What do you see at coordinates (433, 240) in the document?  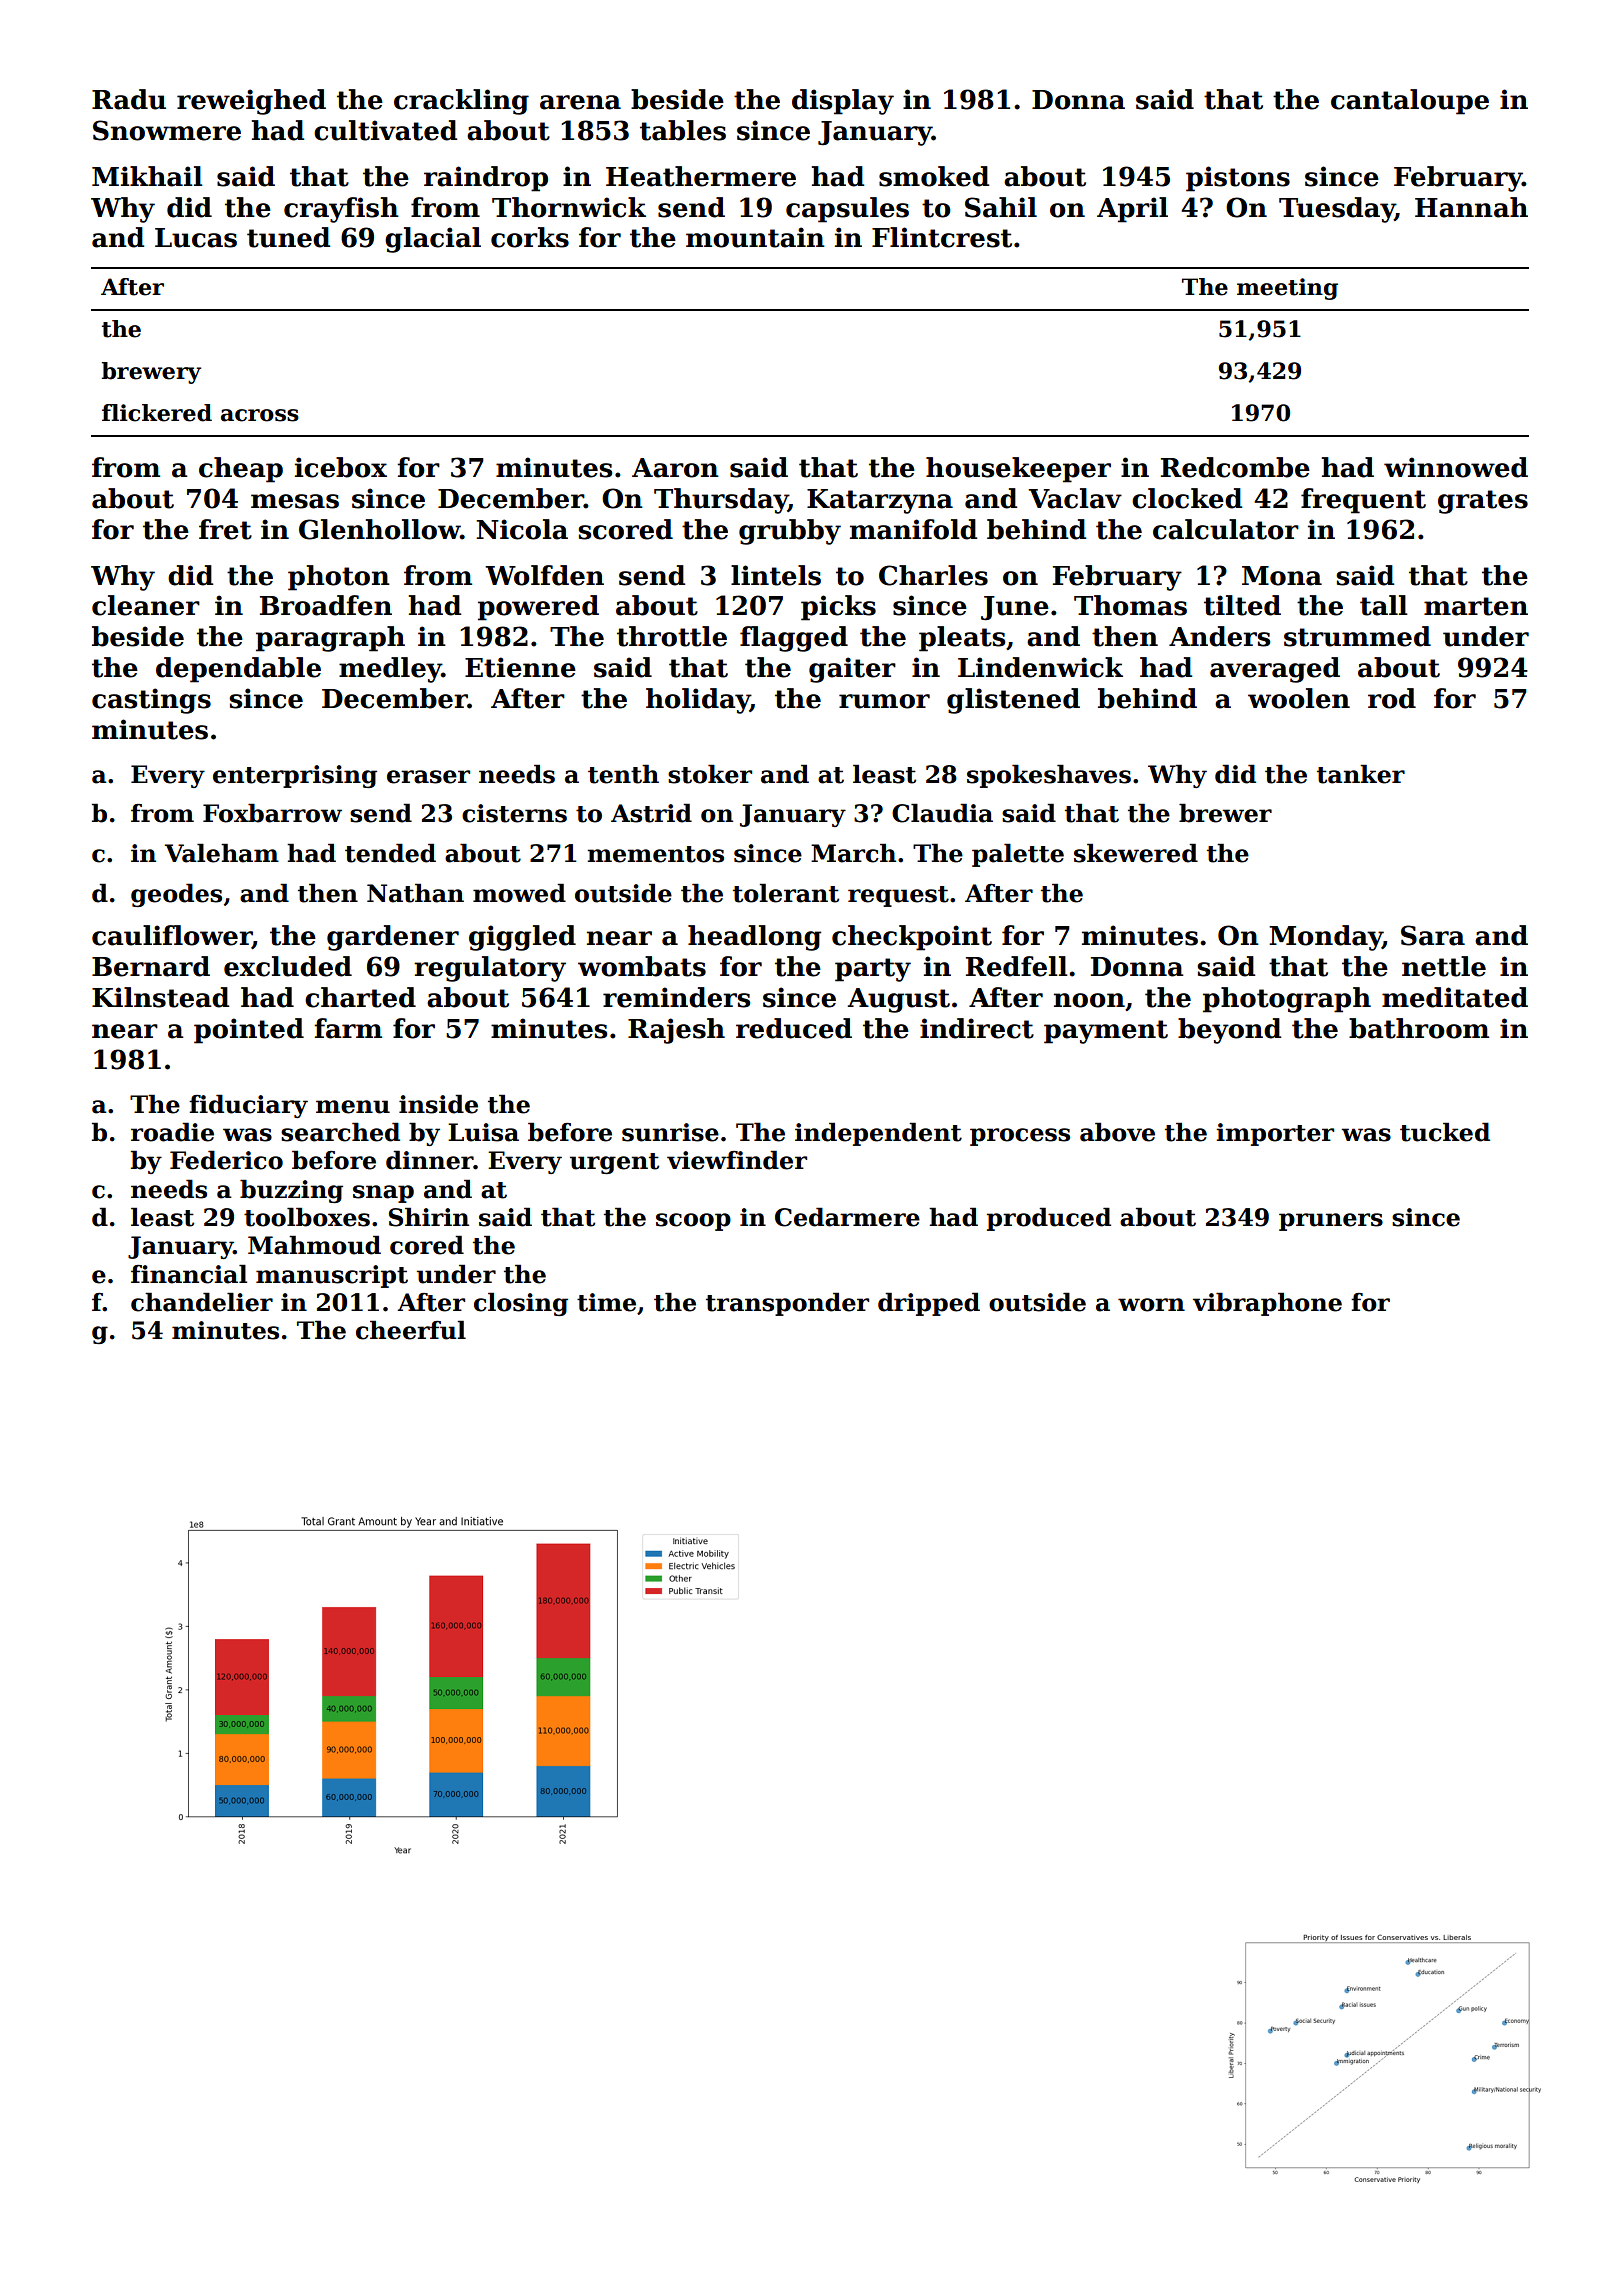 I see `glacial` at bounding box center [433, 240].
